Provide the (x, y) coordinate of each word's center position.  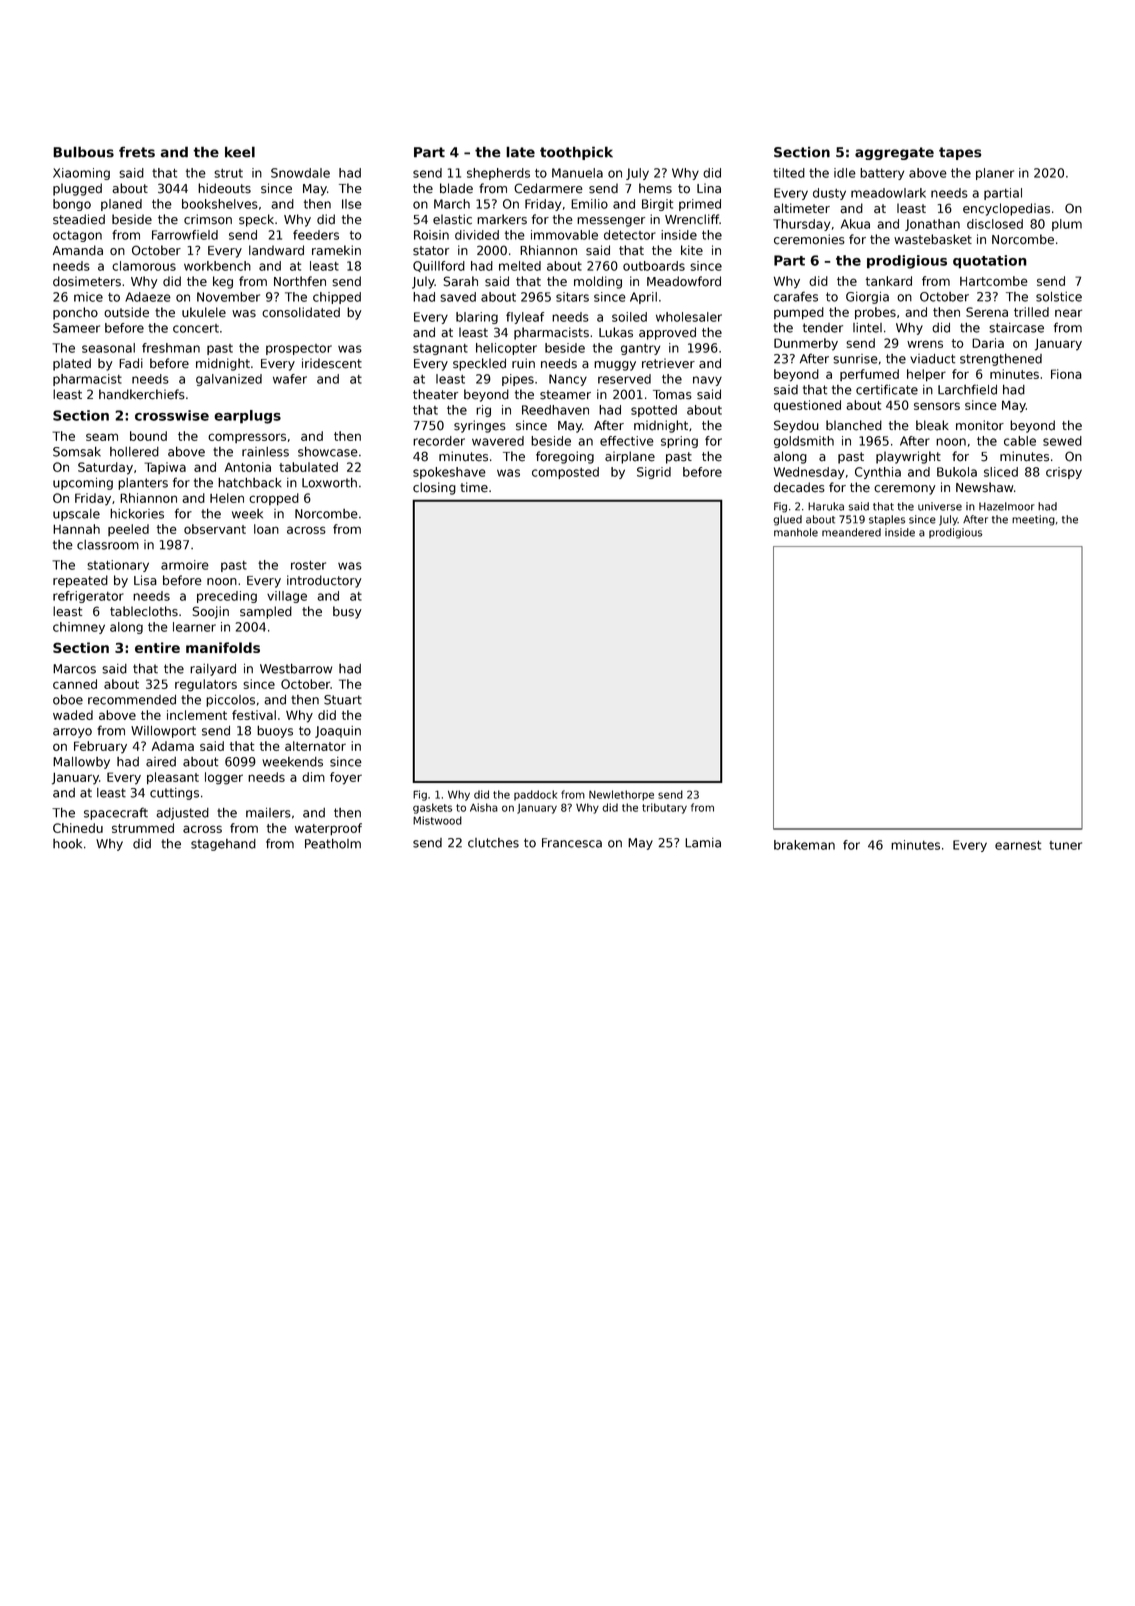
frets (137, 152)
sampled (266, 612)
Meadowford (684, 281)
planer (995, 174)
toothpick (576, 153)
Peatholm (333, 843)
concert (196, 328)
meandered (851, 532)
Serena (987, 312)
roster (308, 565)
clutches (493, 843)
